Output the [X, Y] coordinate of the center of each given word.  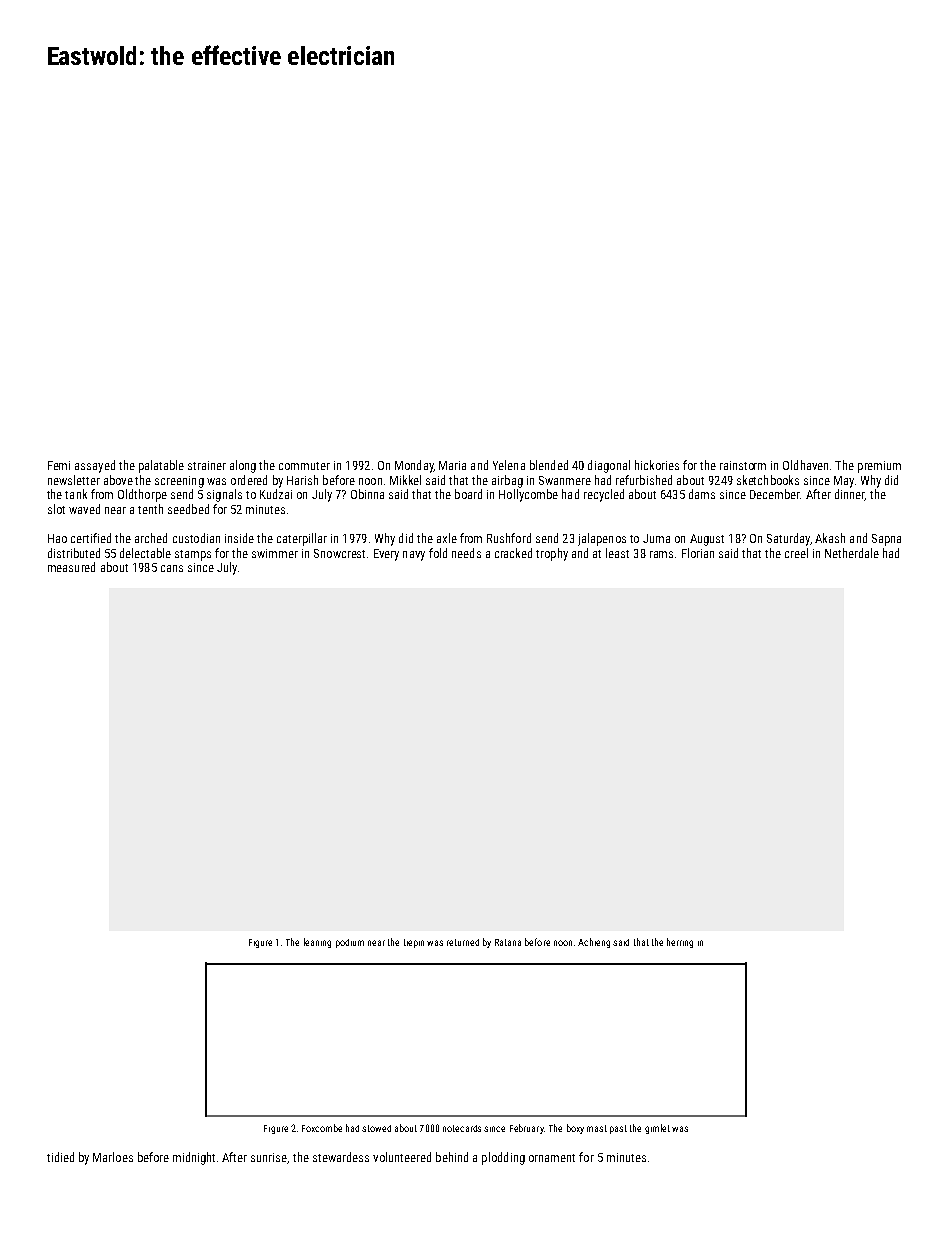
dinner [850, 495]
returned [463, 942]
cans [172, 568]
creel [796, 553]
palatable [161, 466]
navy [414, 556]
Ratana [508, 942]
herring [680, 943]
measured [71, 567]
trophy [552, 554]
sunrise [269, 1158]
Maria [452, 465]
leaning [317, 943]
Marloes [113, 1157]
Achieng [594, 943]
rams [661, 554]
